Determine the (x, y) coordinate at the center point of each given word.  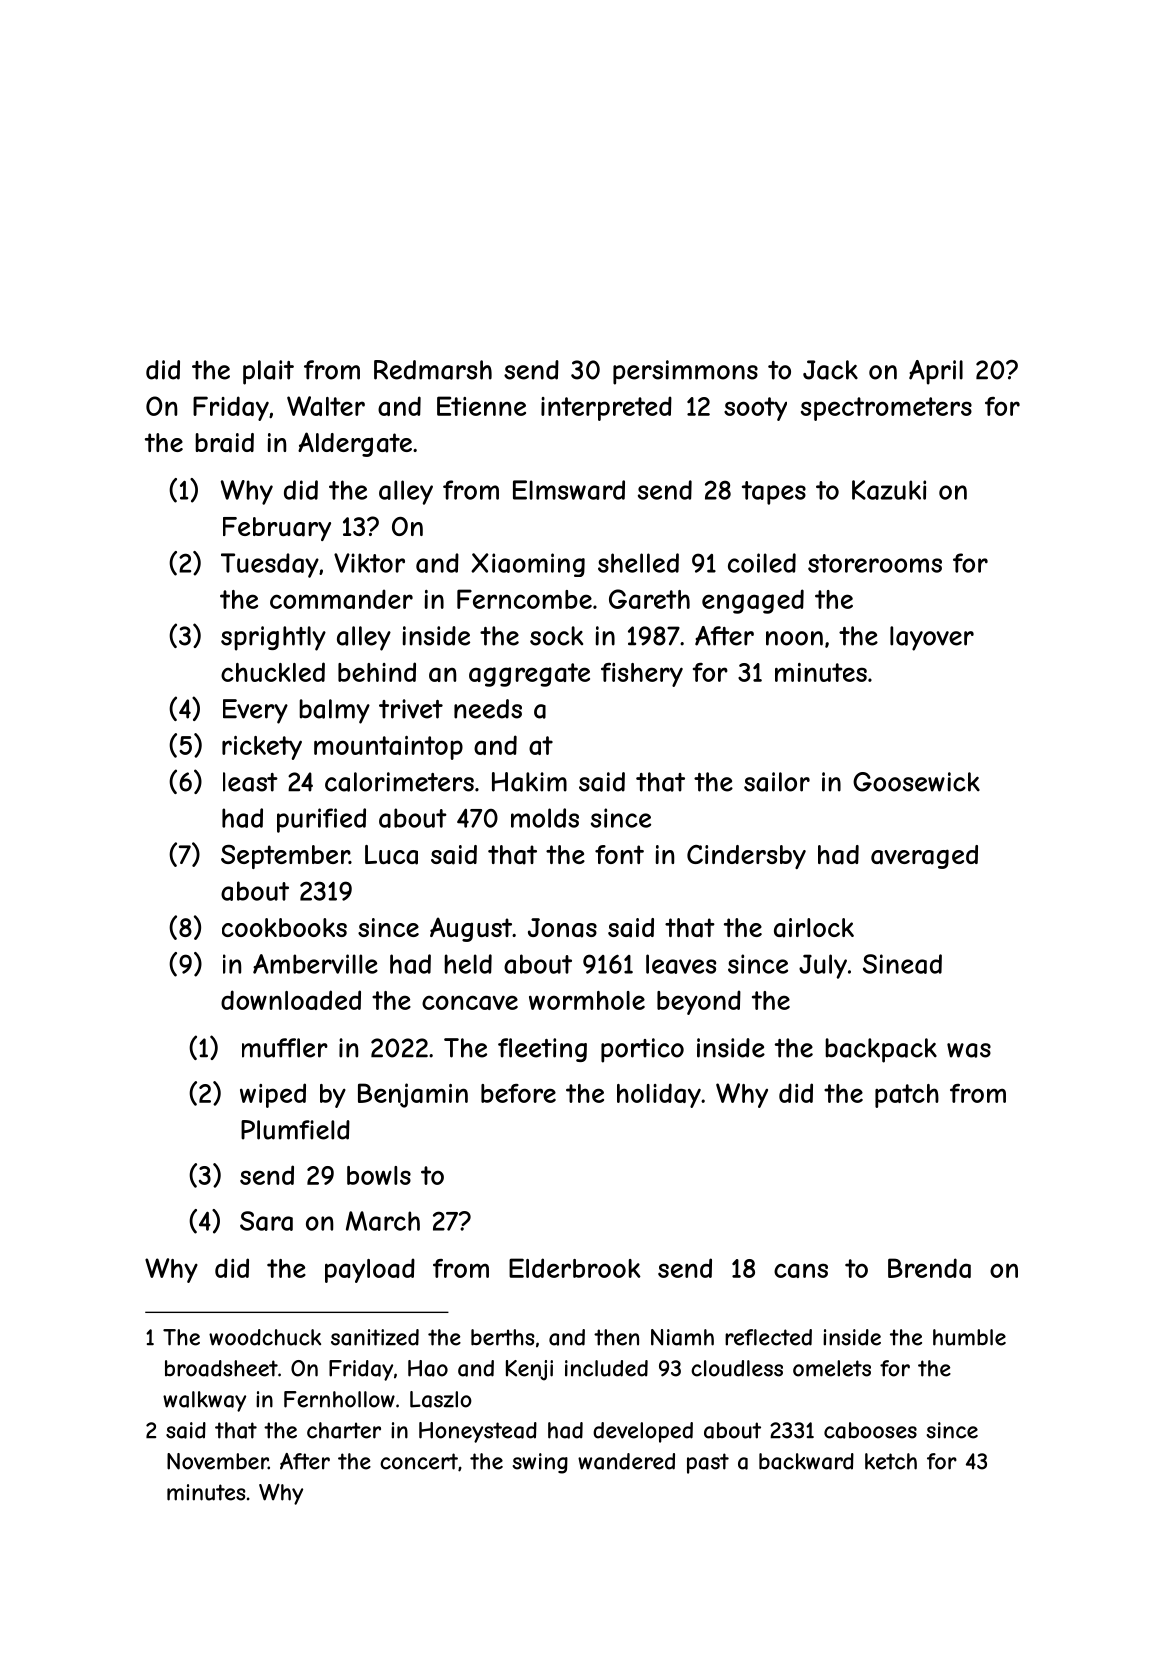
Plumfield (295, 1130)
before (518, 1093)
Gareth (649, 599)
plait (268, 372)
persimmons (685, 372)
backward (806, 1461)
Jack (830, 370)
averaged (924, 857)
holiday (659, 1095)
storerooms (875, 563)
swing (540, 1463)
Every (255, 711)
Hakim (529, 782)
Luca (391, 855)
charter (344, 1430)
